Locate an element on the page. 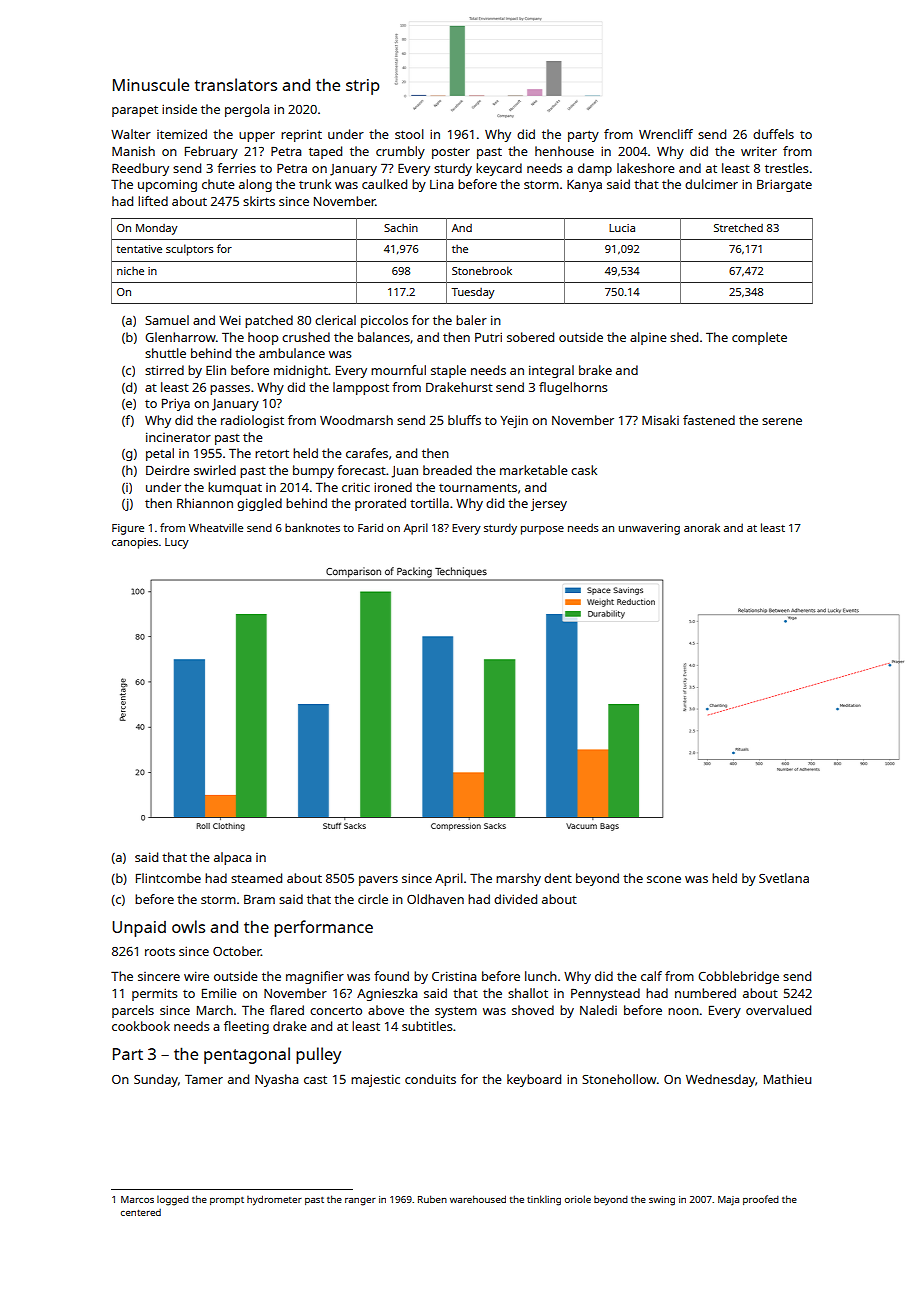 The width and height of the image is (924, 1308). retort is located at coordinates (272, 453).
